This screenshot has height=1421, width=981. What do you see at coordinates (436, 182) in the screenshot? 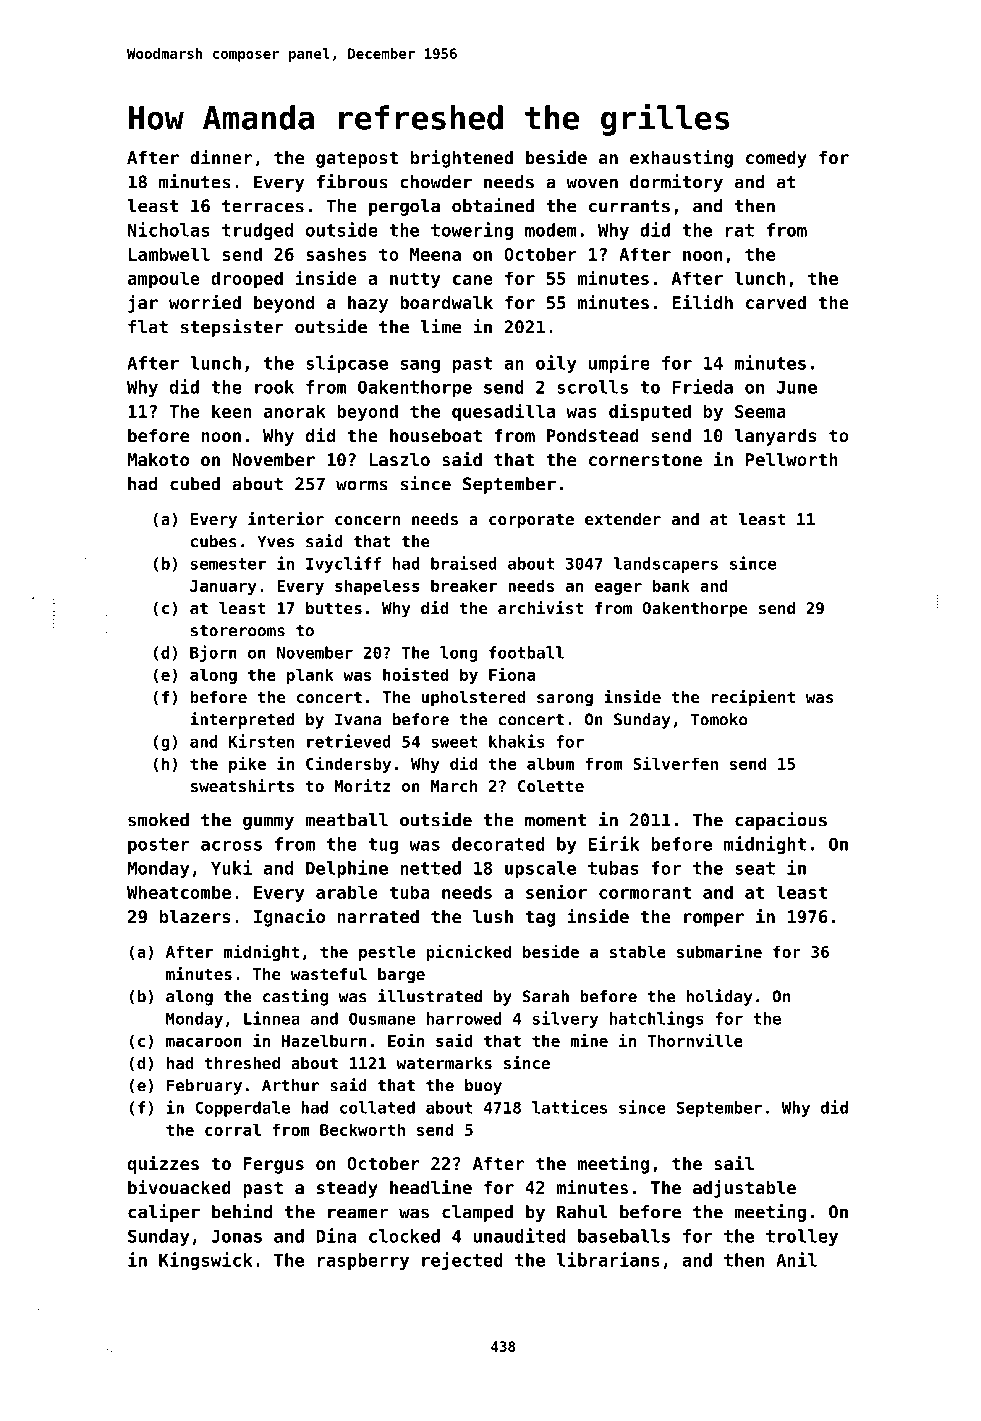
I see `chowder` at bounding box center [436, 182].
